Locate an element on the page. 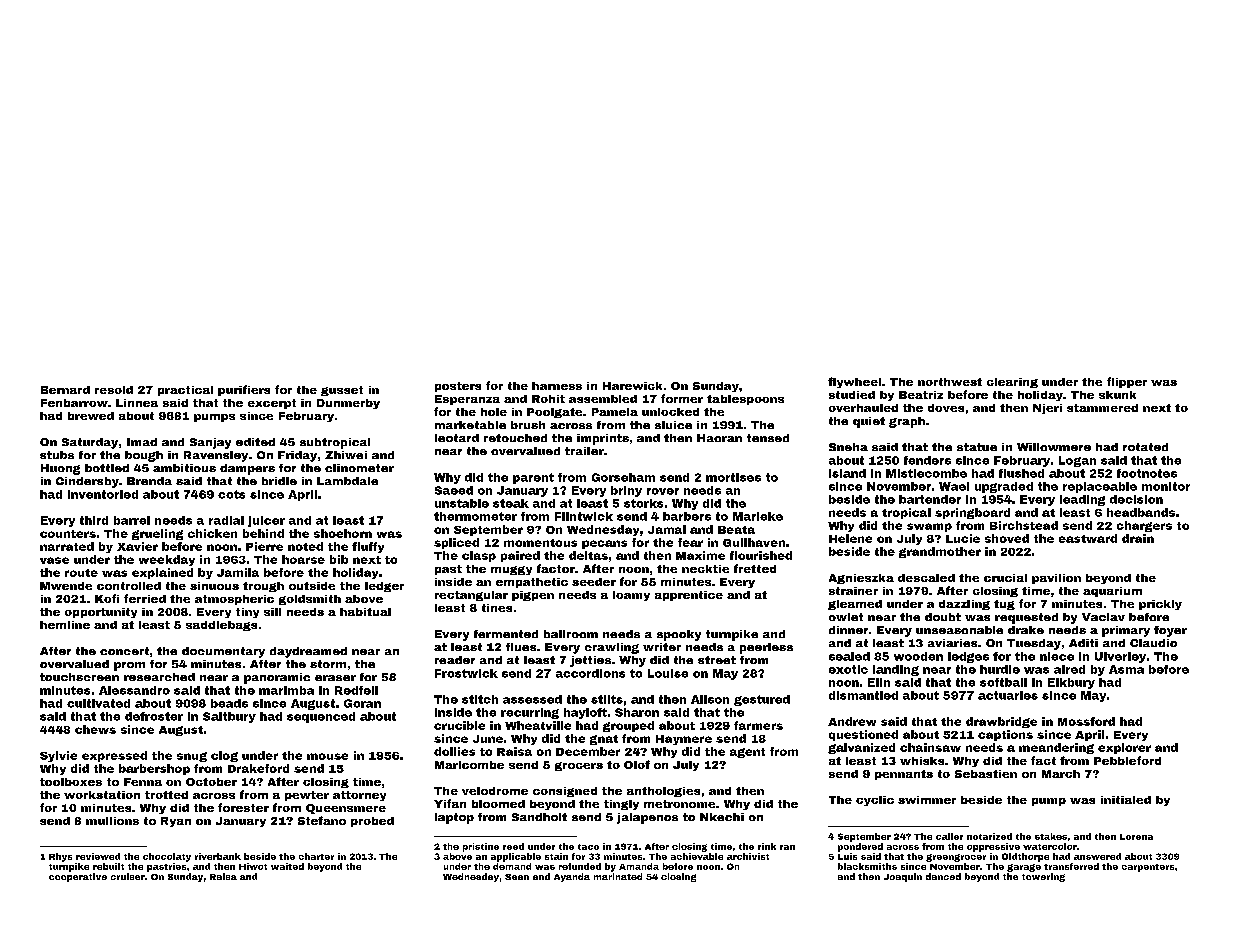  empathetic is located at coordinates (532, 583).
